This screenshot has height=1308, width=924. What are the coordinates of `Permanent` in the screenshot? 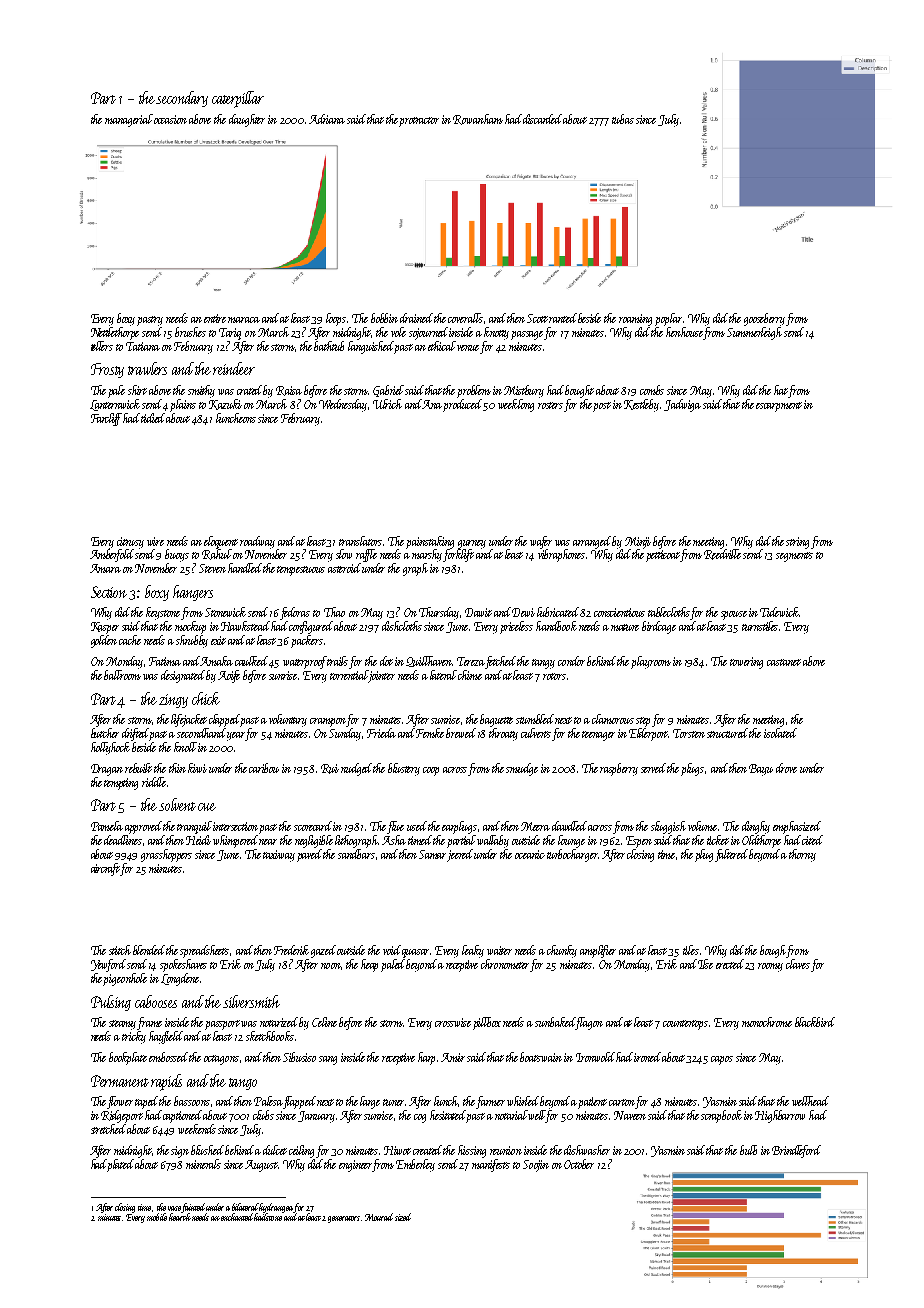 It's located at (120, 1081).
